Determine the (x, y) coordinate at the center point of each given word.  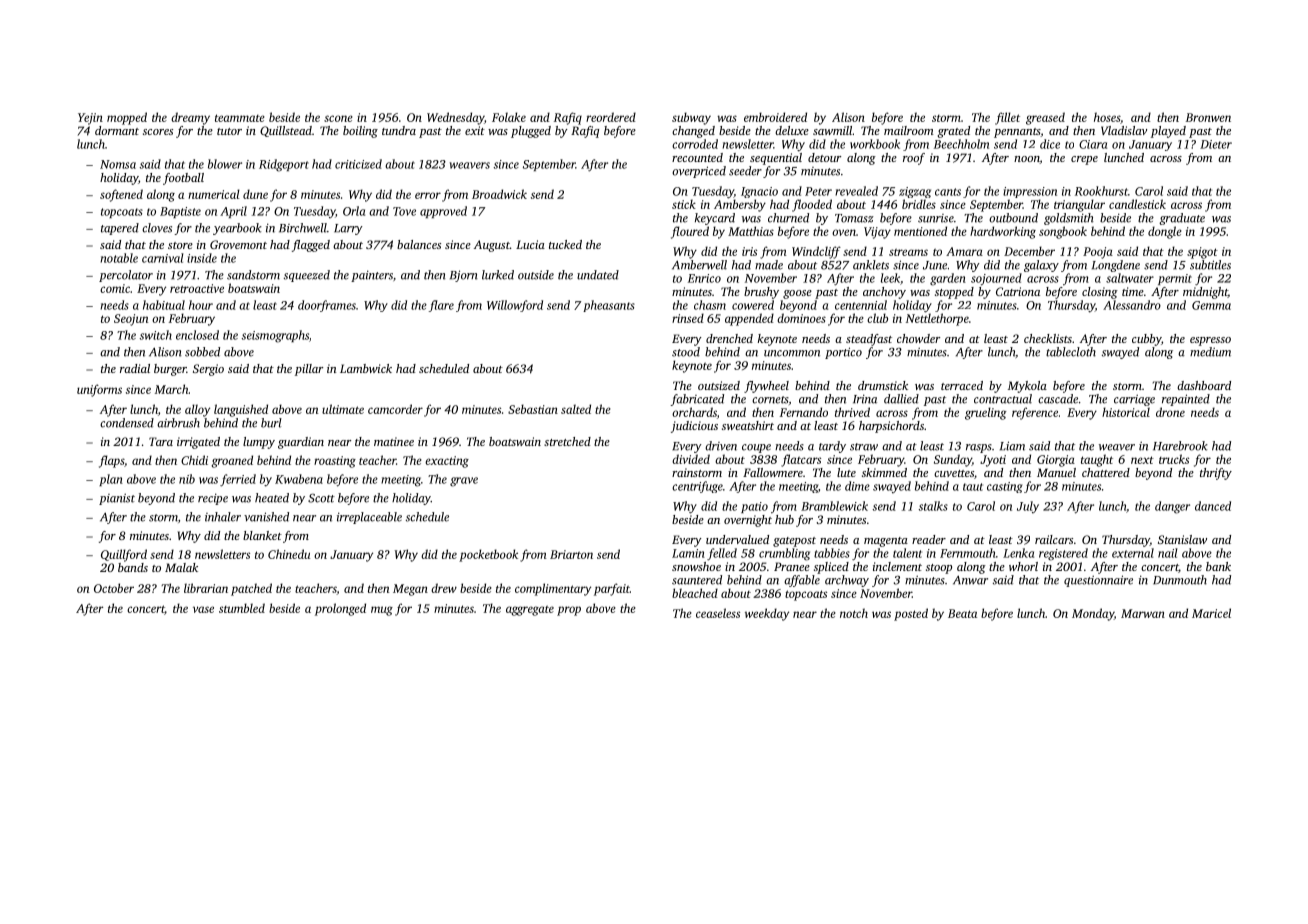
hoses (1107, 117)
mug (382, 611)
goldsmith (1069, 219)
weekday (767, 614)
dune (255, 194)
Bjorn (464, 276)
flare (441, 306)
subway (691, 118)
